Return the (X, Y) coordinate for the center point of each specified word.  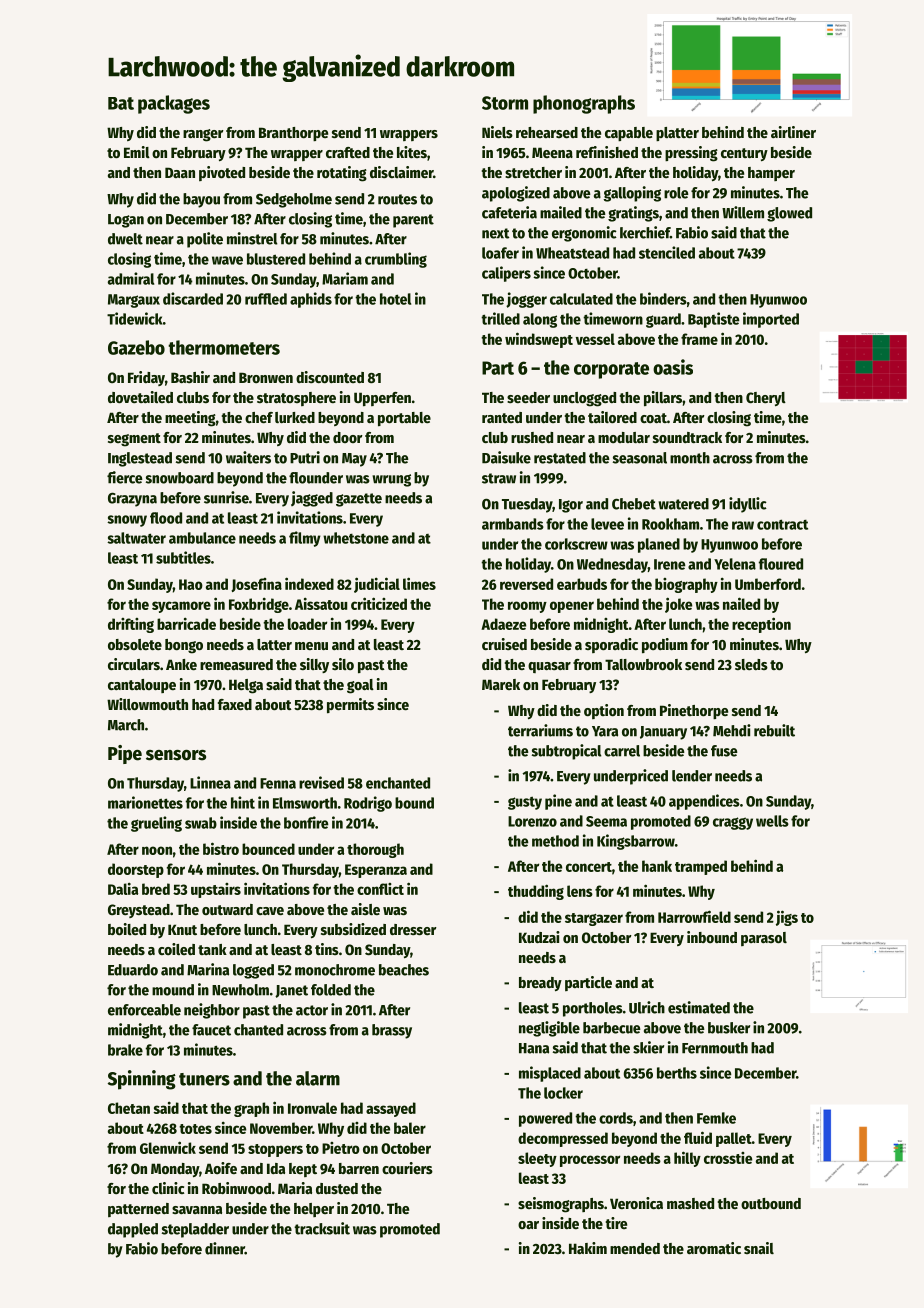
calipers (506, 274)
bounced (268, 849)
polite (205, 240)
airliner (793, 132)
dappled (133, 1230)
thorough (375, 850)
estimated (699, 1007)
